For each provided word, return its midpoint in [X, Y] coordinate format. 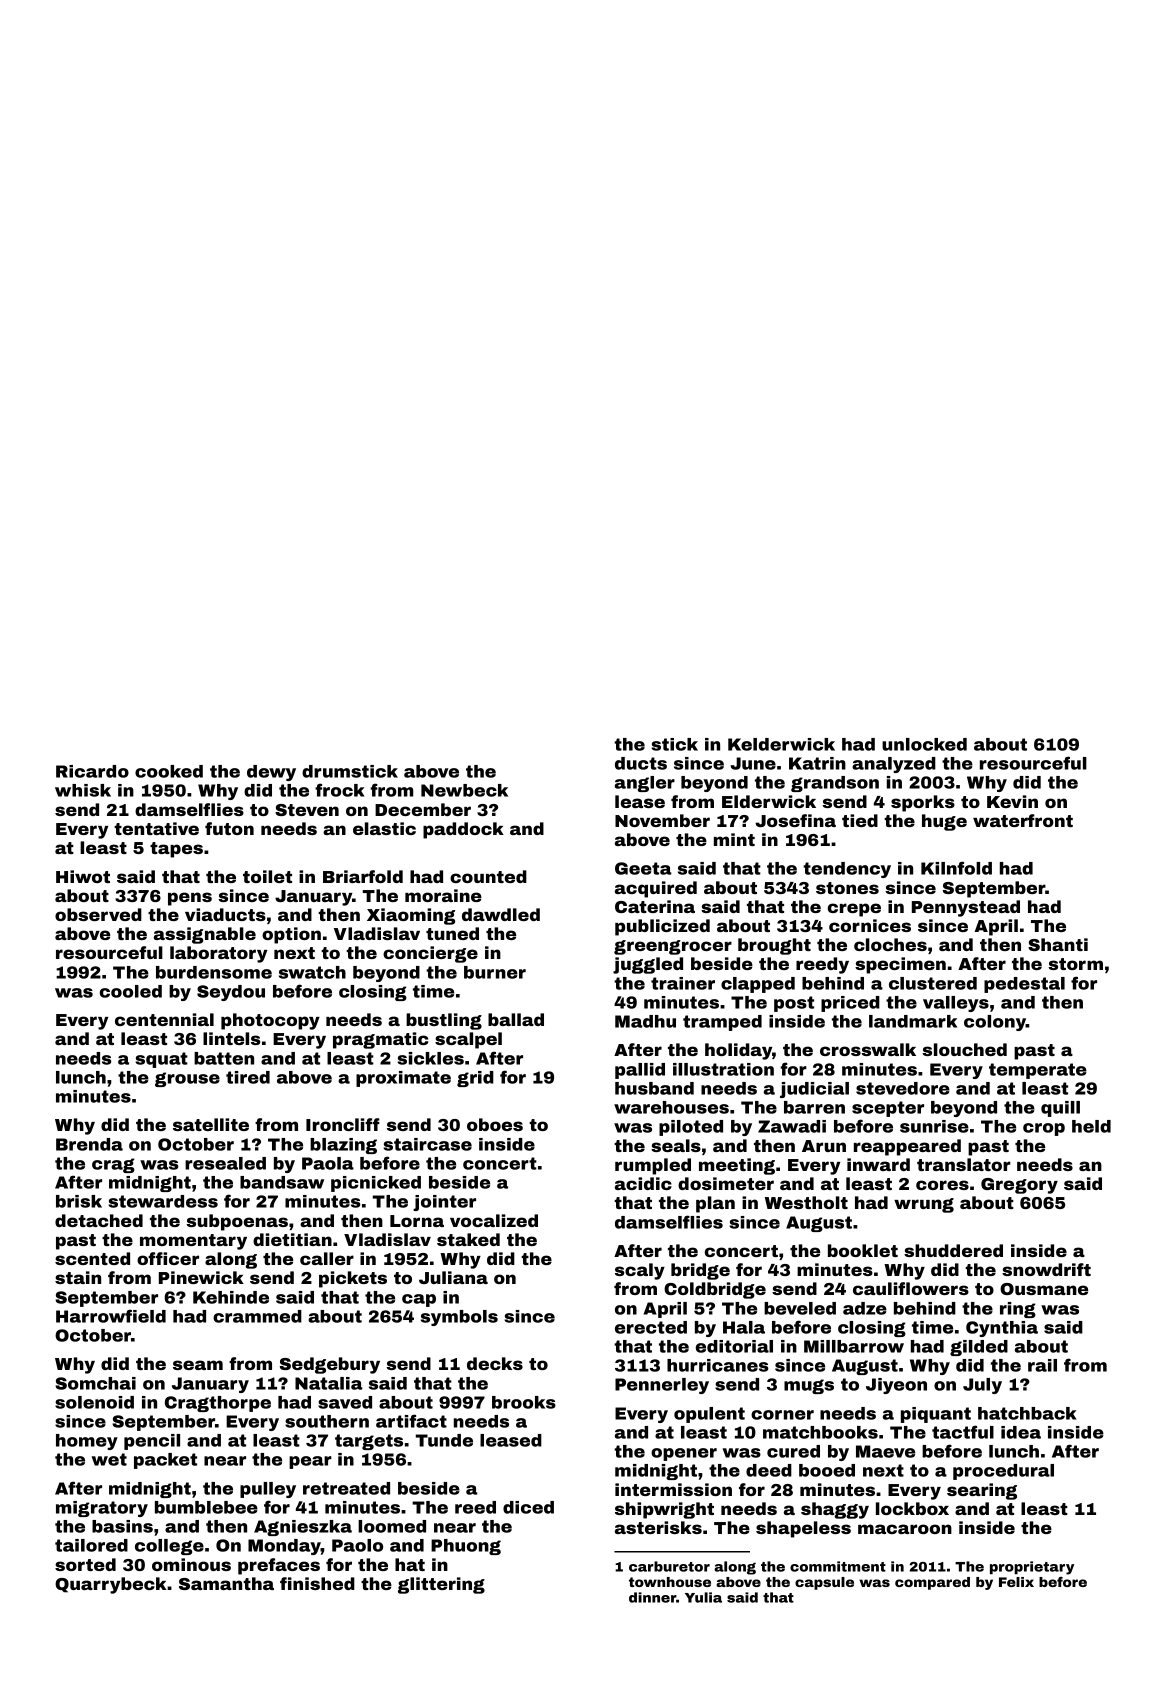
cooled [131, 991]
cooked [169, 771]
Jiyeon [896, 1386]
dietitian [292, 1239]
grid [475, 1079]
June [753, 763]
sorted [85, 1564]
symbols [459, 1318]
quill [1060, 1109]
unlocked [924, 744]
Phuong [466, 1547]
